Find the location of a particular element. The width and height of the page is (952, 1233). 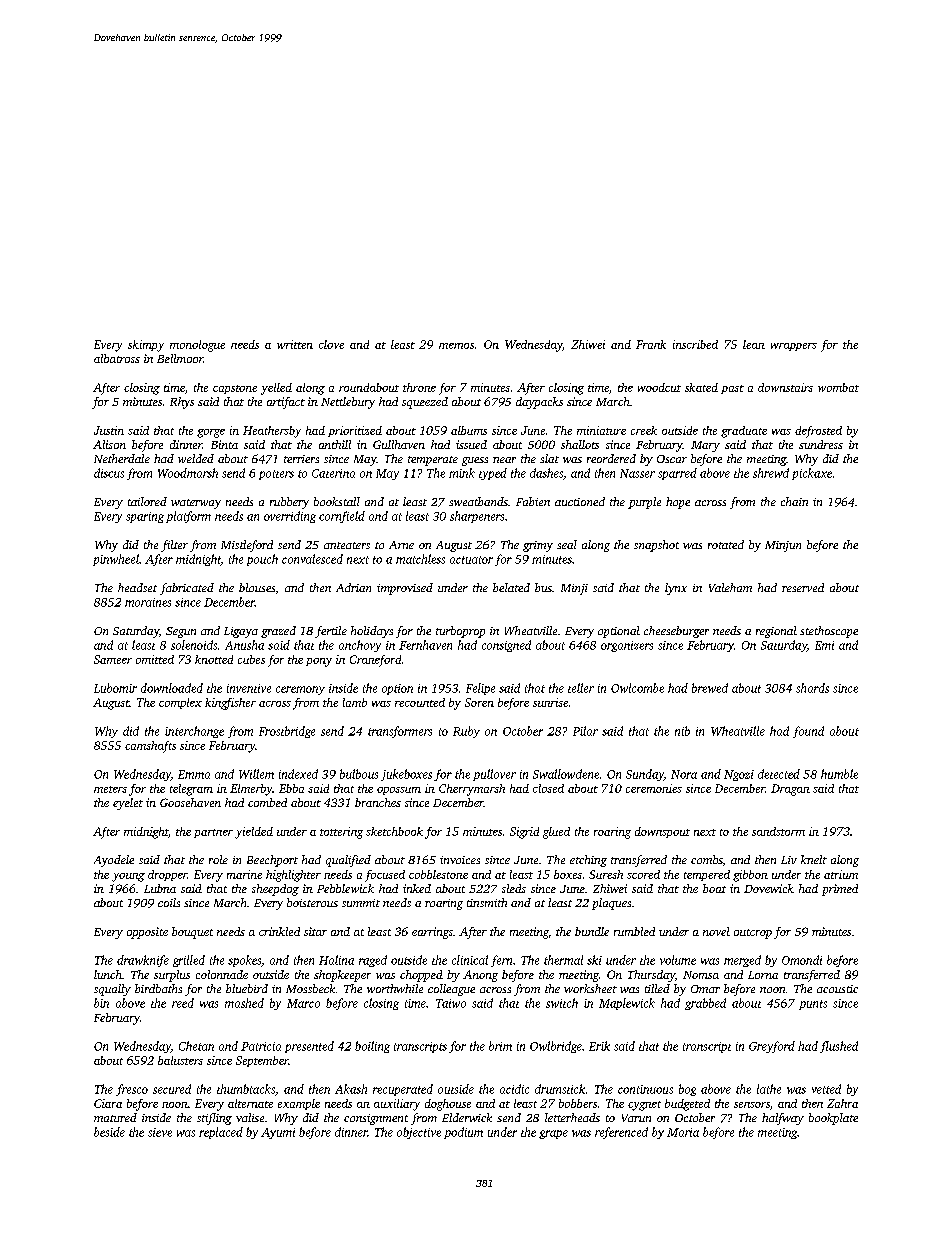

near is located at coordinates (504, 460).
